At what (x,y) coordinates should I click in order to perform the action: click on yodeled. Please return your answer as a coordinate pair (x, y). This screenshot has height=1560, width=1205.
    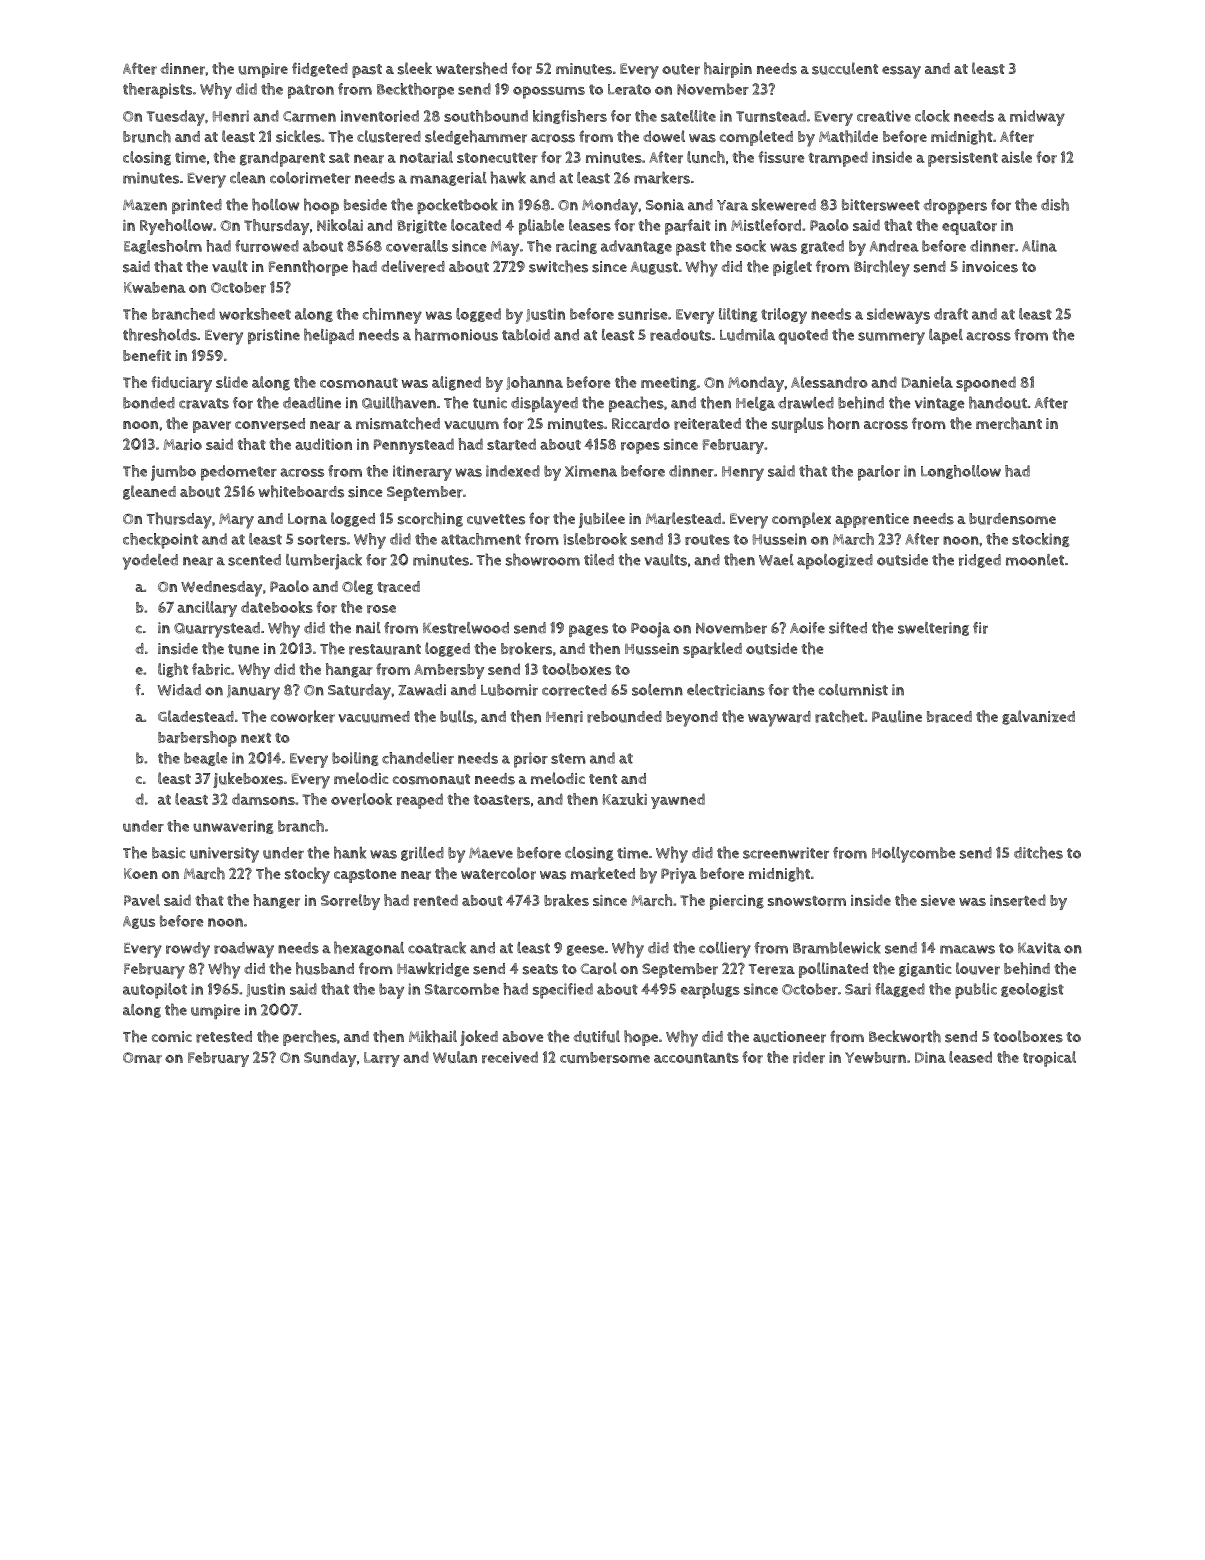
    Looking at the image, I should click on (150, 562).
